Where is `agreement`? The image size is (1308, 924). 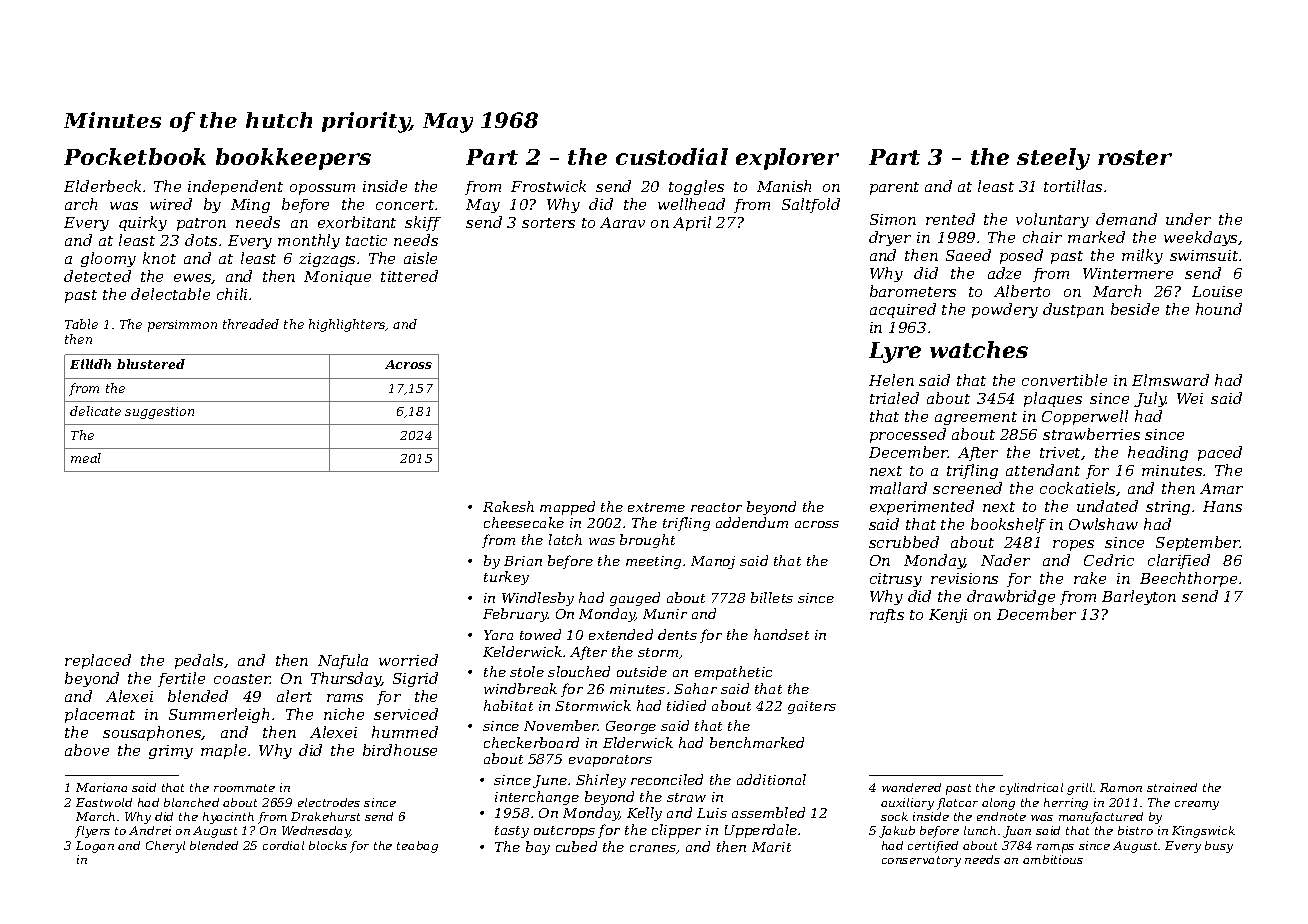
agreement is located at coordinates (976, 418).
